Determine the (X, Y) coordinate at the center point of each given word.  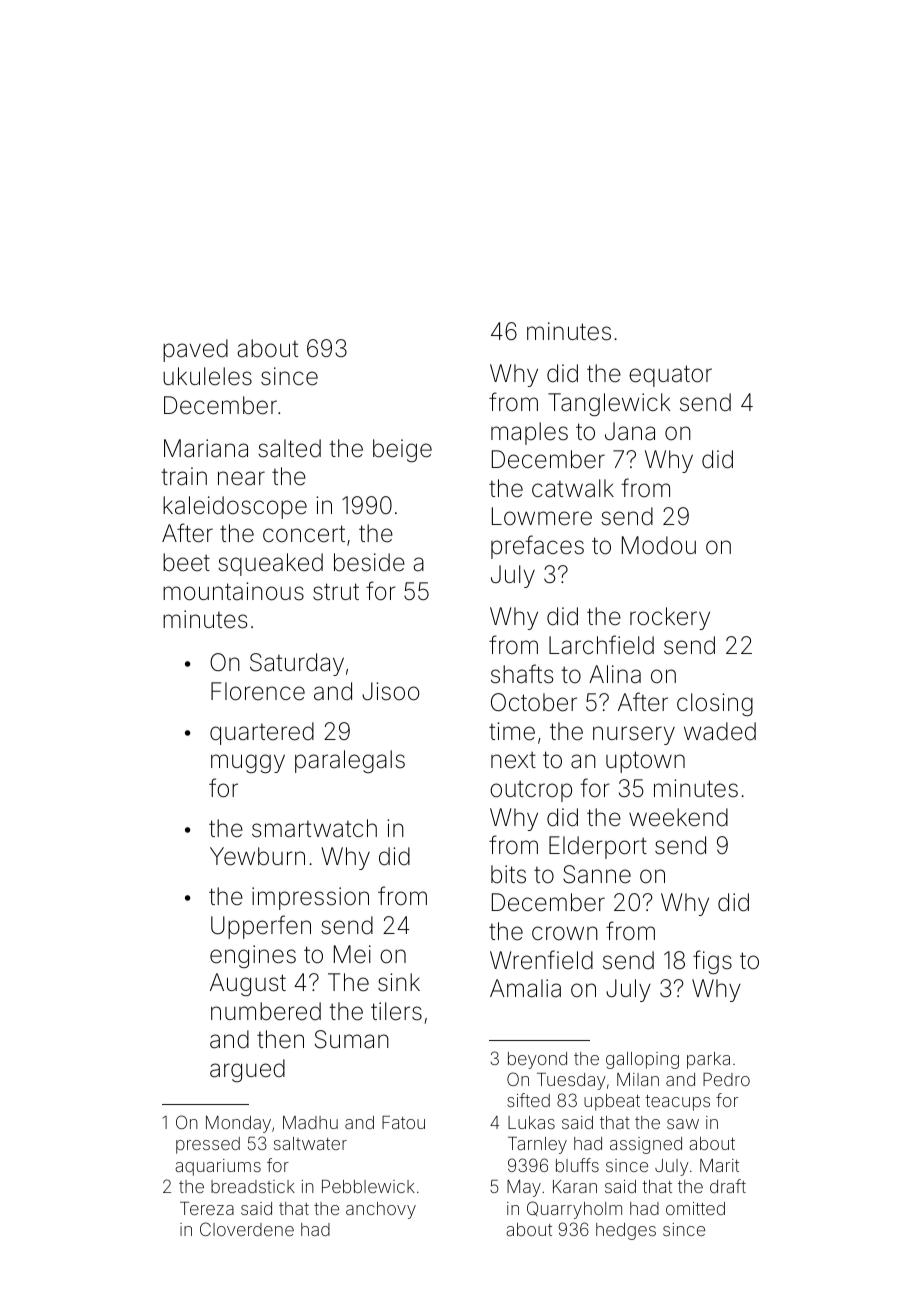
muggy (248, 763)
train (184, 476)
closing (715, 704)
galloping (642, 1060)
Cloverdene (247, 1229)
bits (508, 874)
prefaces (537, 547)
